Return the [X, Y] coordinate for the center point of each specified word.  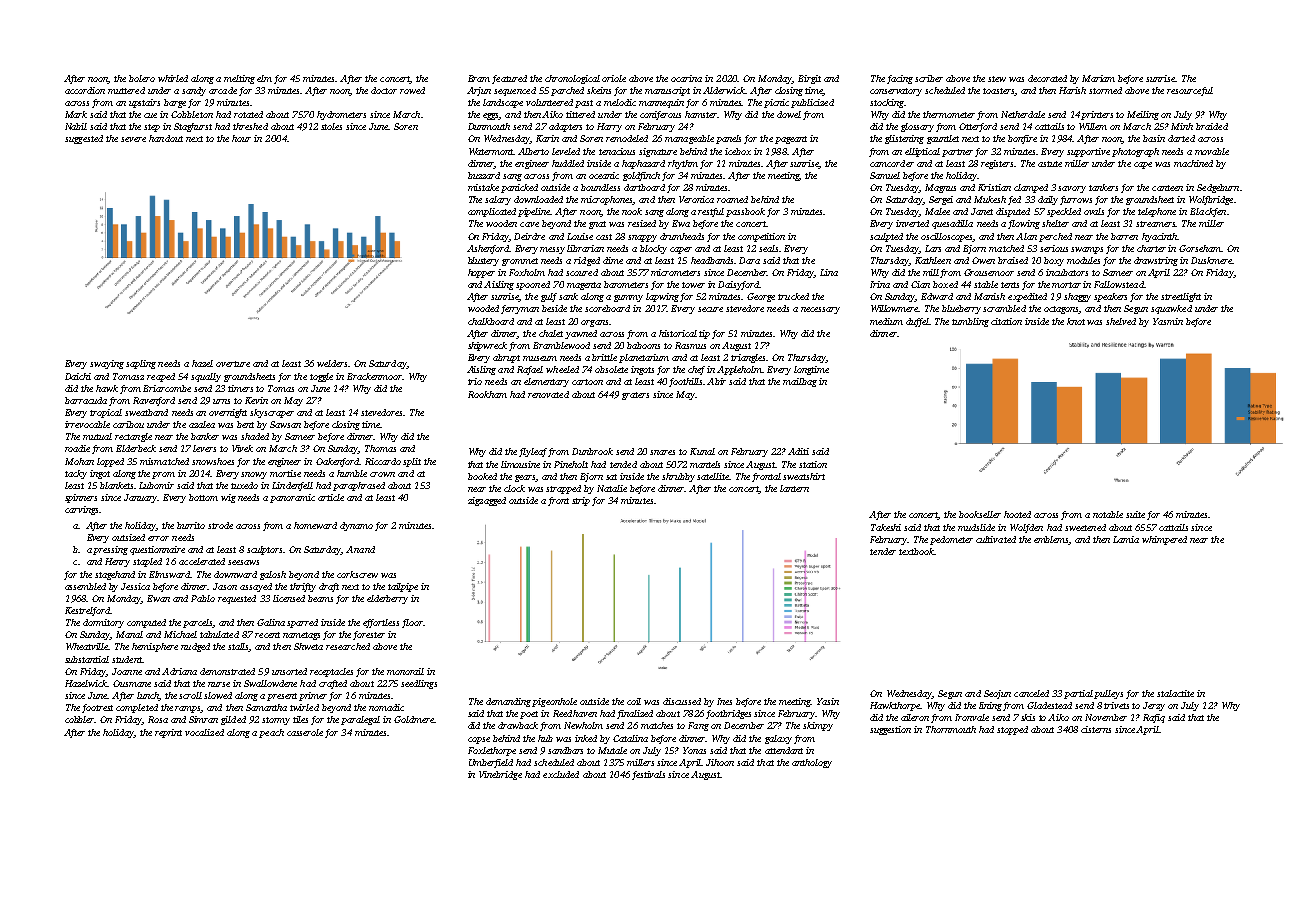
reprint [168, 733]
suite [1135, 514]
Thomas [380, 448]
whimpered [1164, 540]
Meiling [1143, 115]
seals [769, 248]
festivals [648, 775]
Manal [129, 634]
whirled [173, 78]
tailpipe [403, 587]
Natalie [612, 488]
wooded [483, 308]
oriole [614, 78]
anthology [812, 763]
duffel [918, 322]
